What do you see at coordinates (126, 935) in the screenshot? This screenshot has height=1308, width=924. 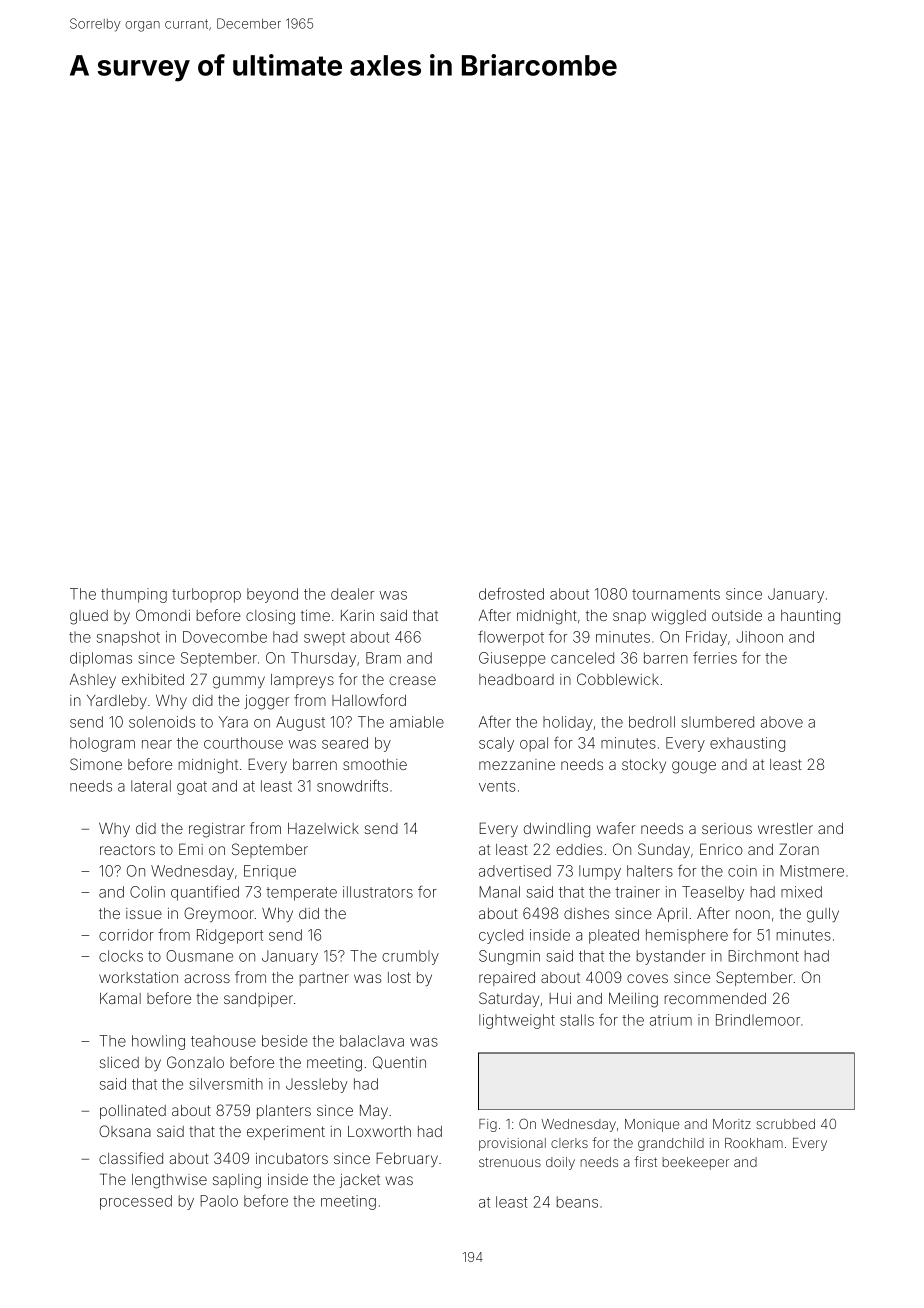 I see `corridor` at bounding box center [126, 935].
